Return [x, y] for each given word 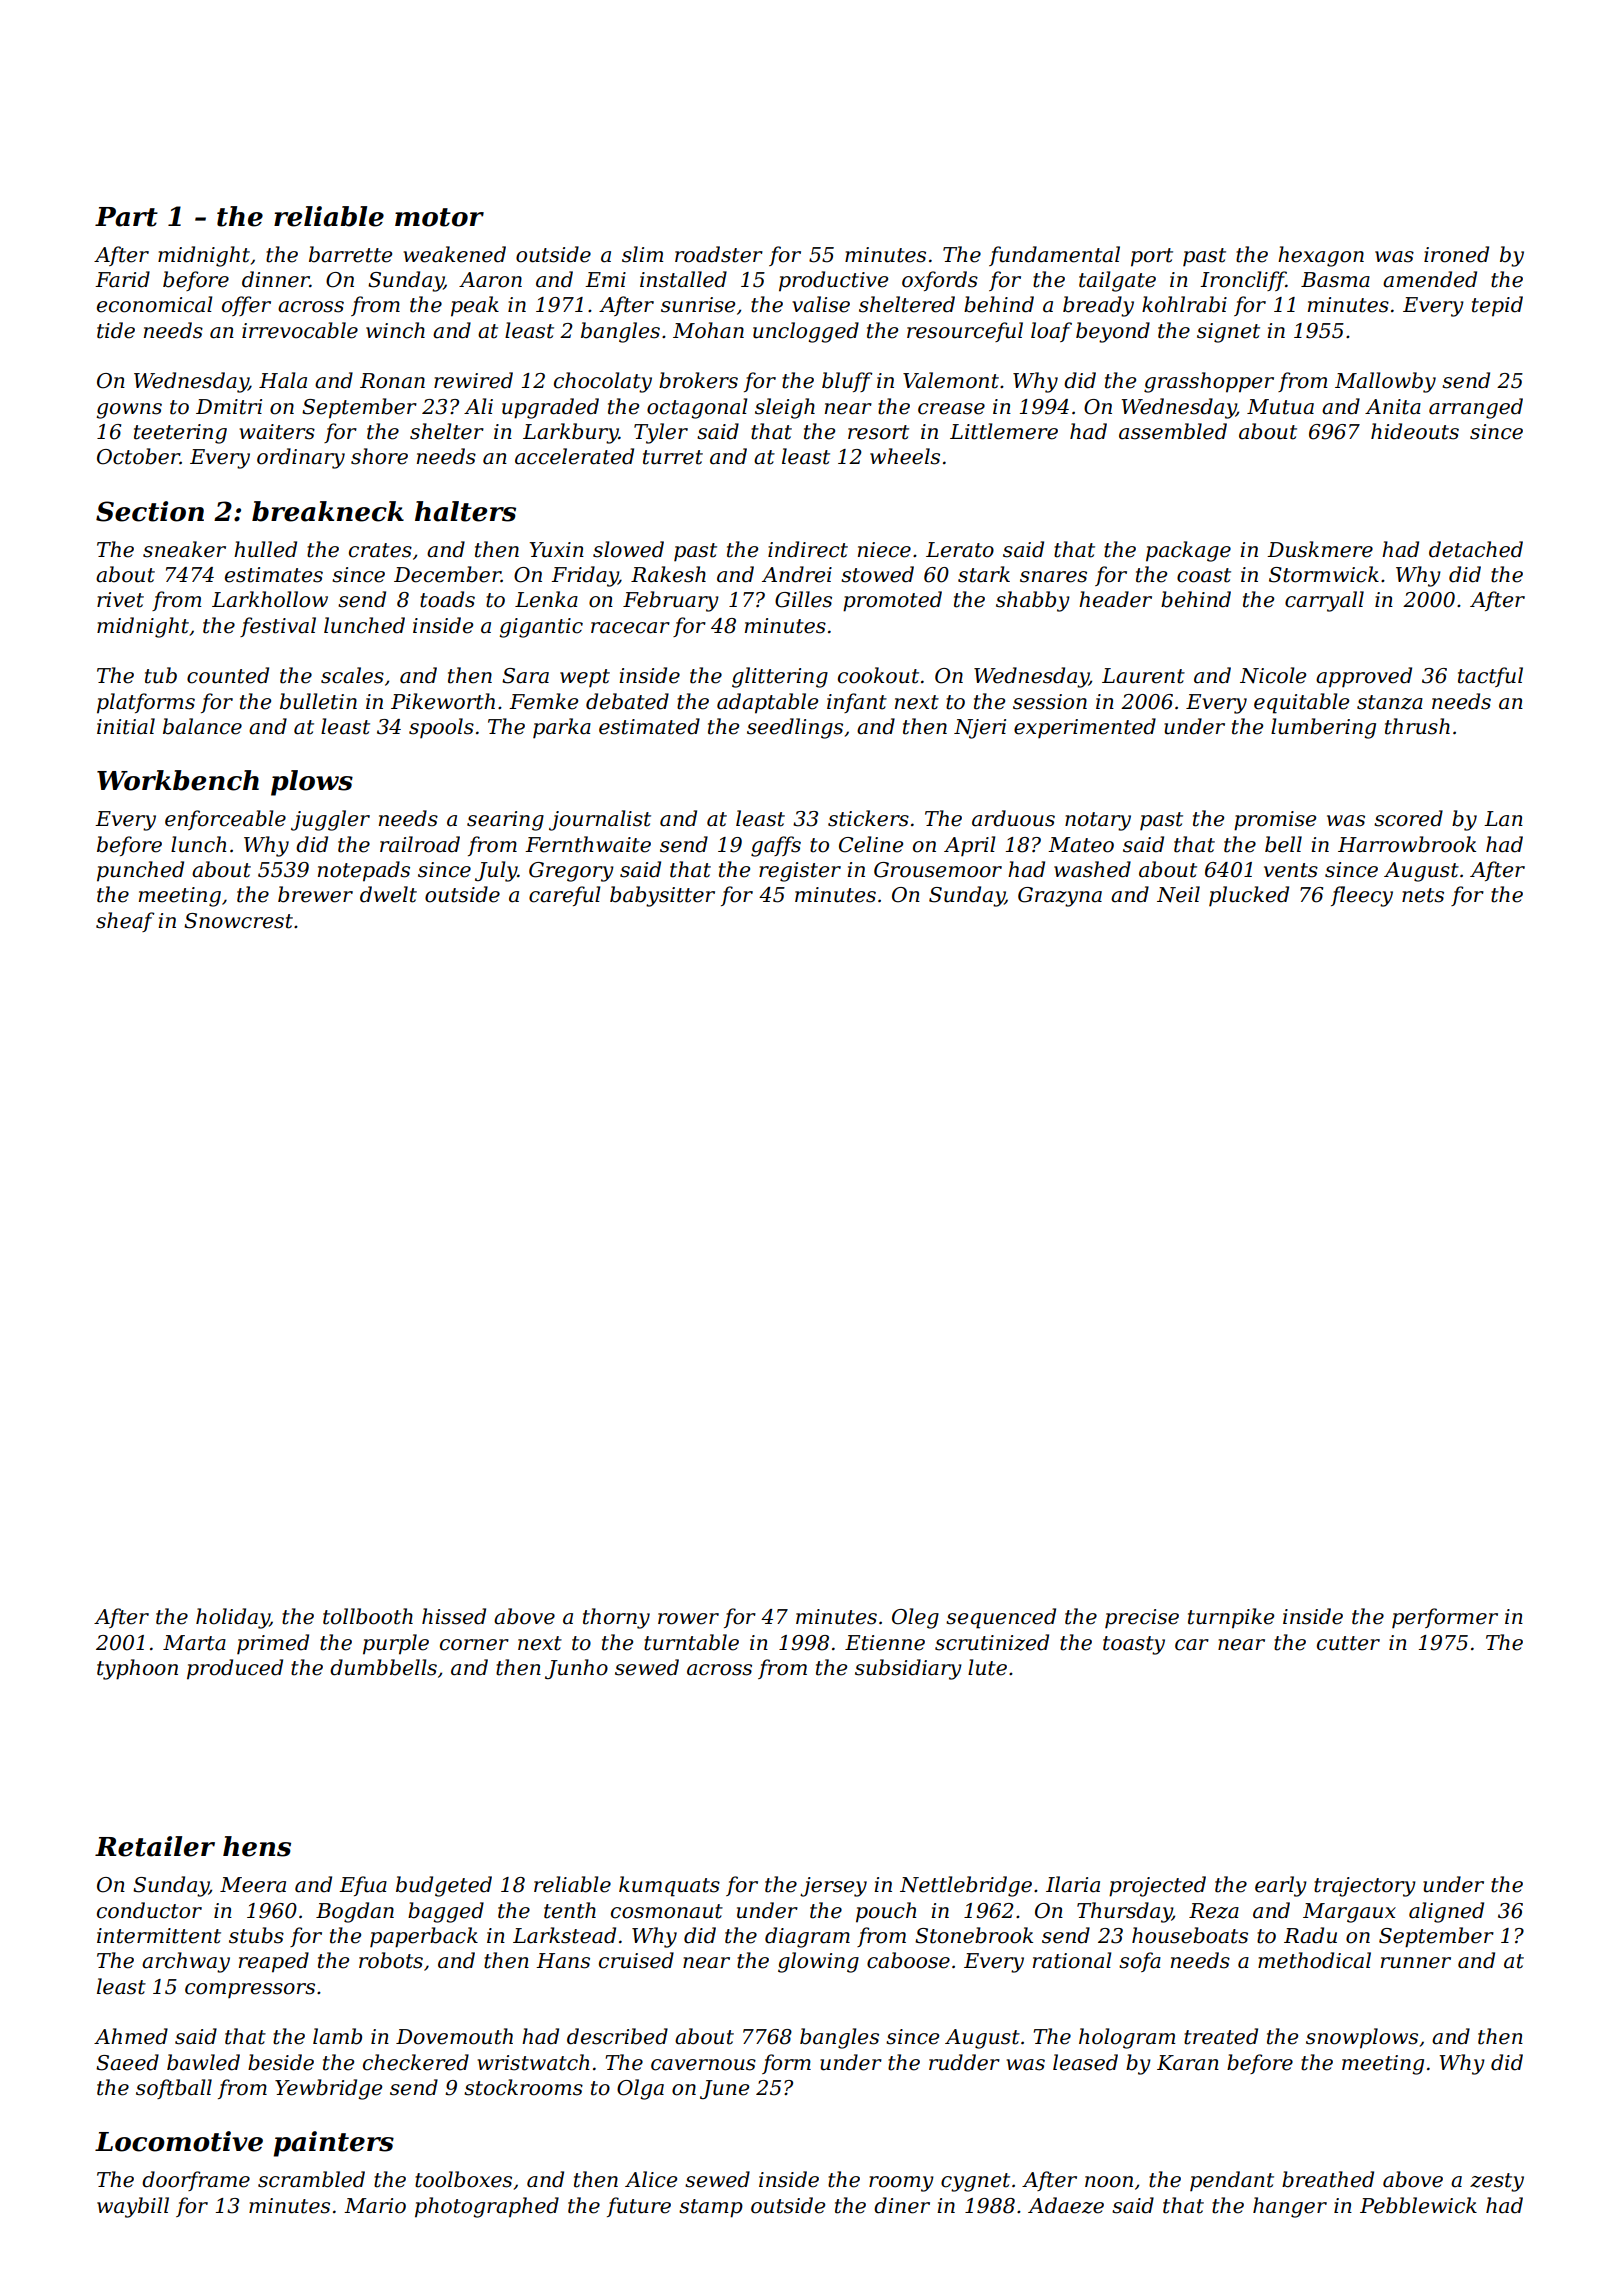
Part [126, 217]
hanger [1290, 2207]
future [639, 2207]
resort [878, 432]
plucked [1249, 896]
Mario [375, 2206]
